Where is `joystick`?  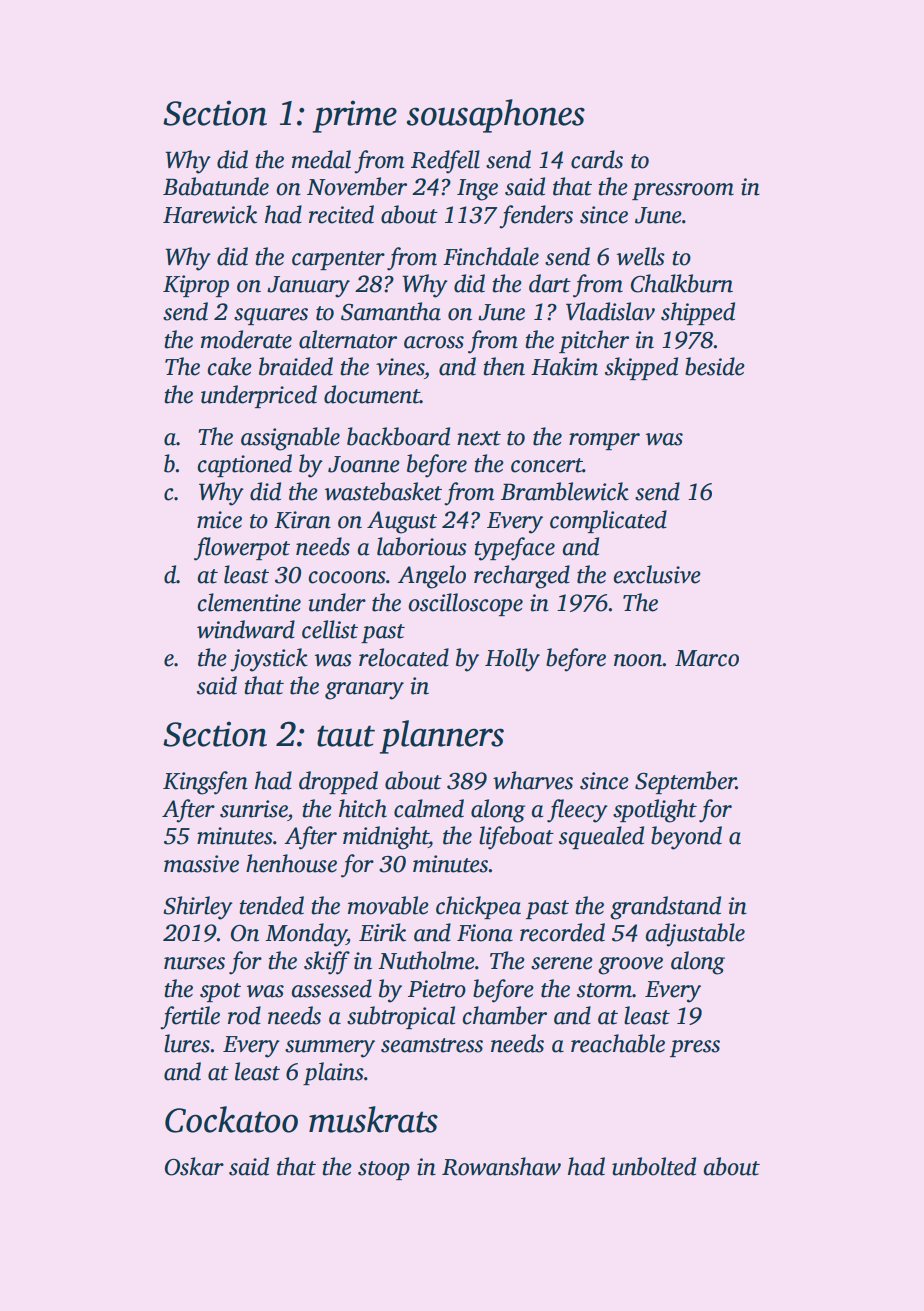 joystick is located at coordinates (269, 660).
